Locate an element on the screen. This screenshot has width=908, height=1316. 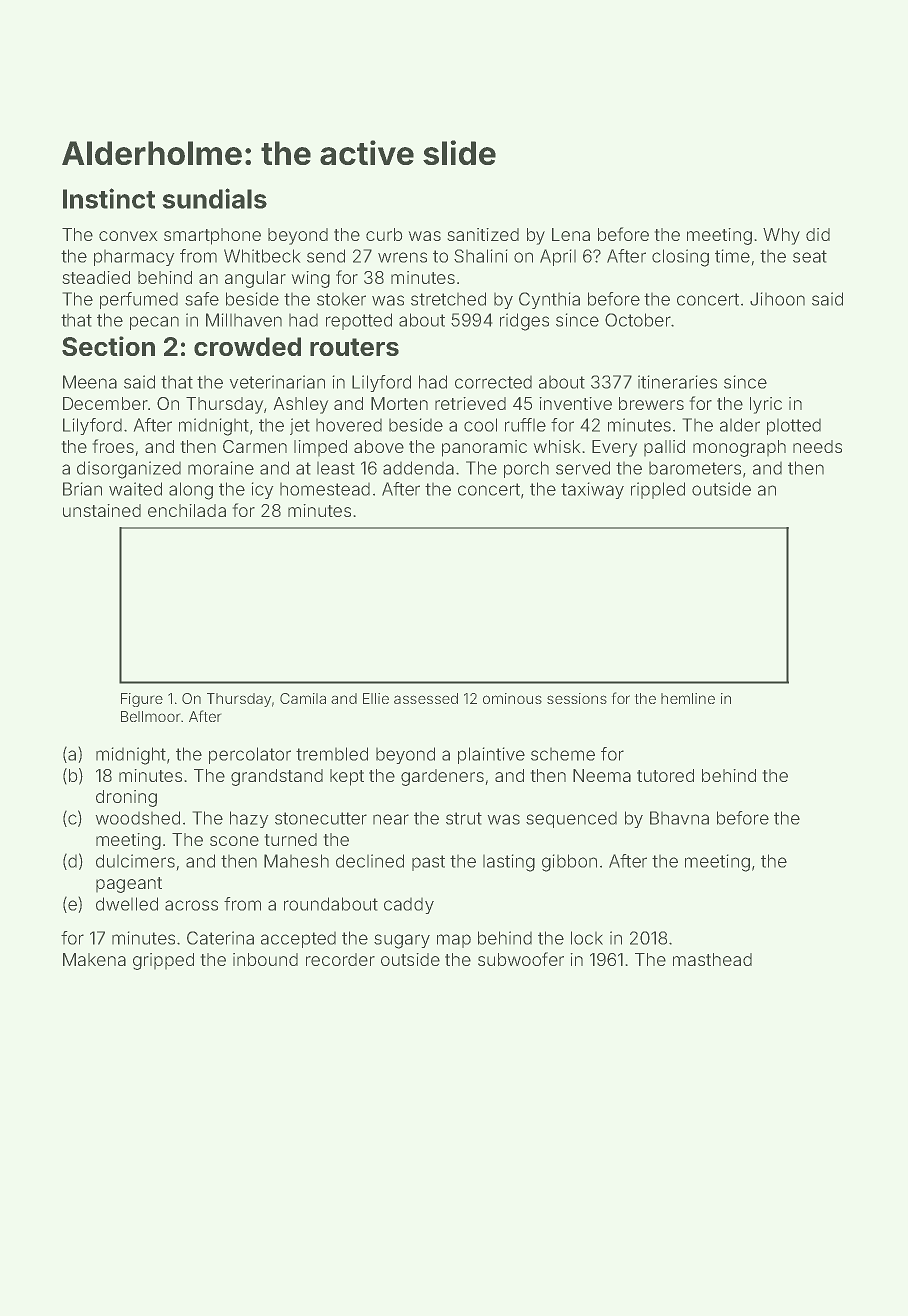
Bhavna is located at coordinates (679, 818).
